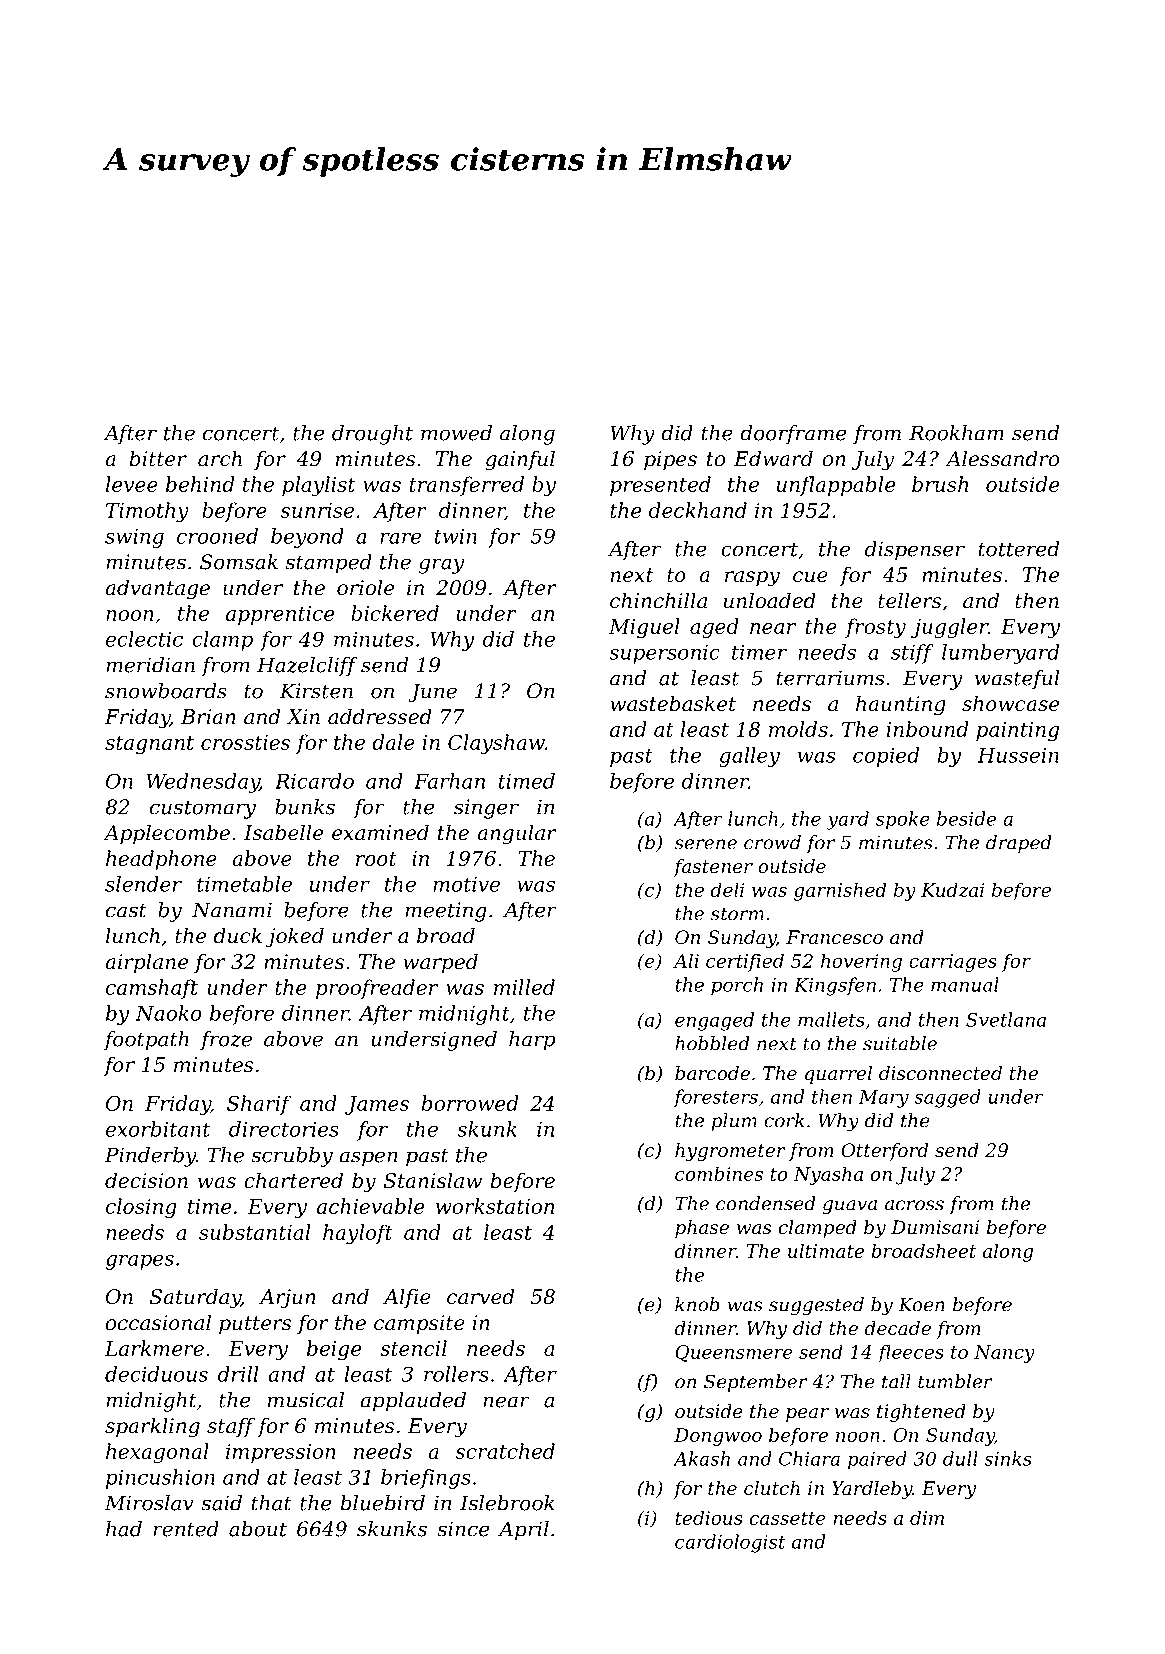 The image size is (1165, 1654). What do you see at coordinates (486, 809) in the page?
I see `singer` at bounding box center [486, 809].
